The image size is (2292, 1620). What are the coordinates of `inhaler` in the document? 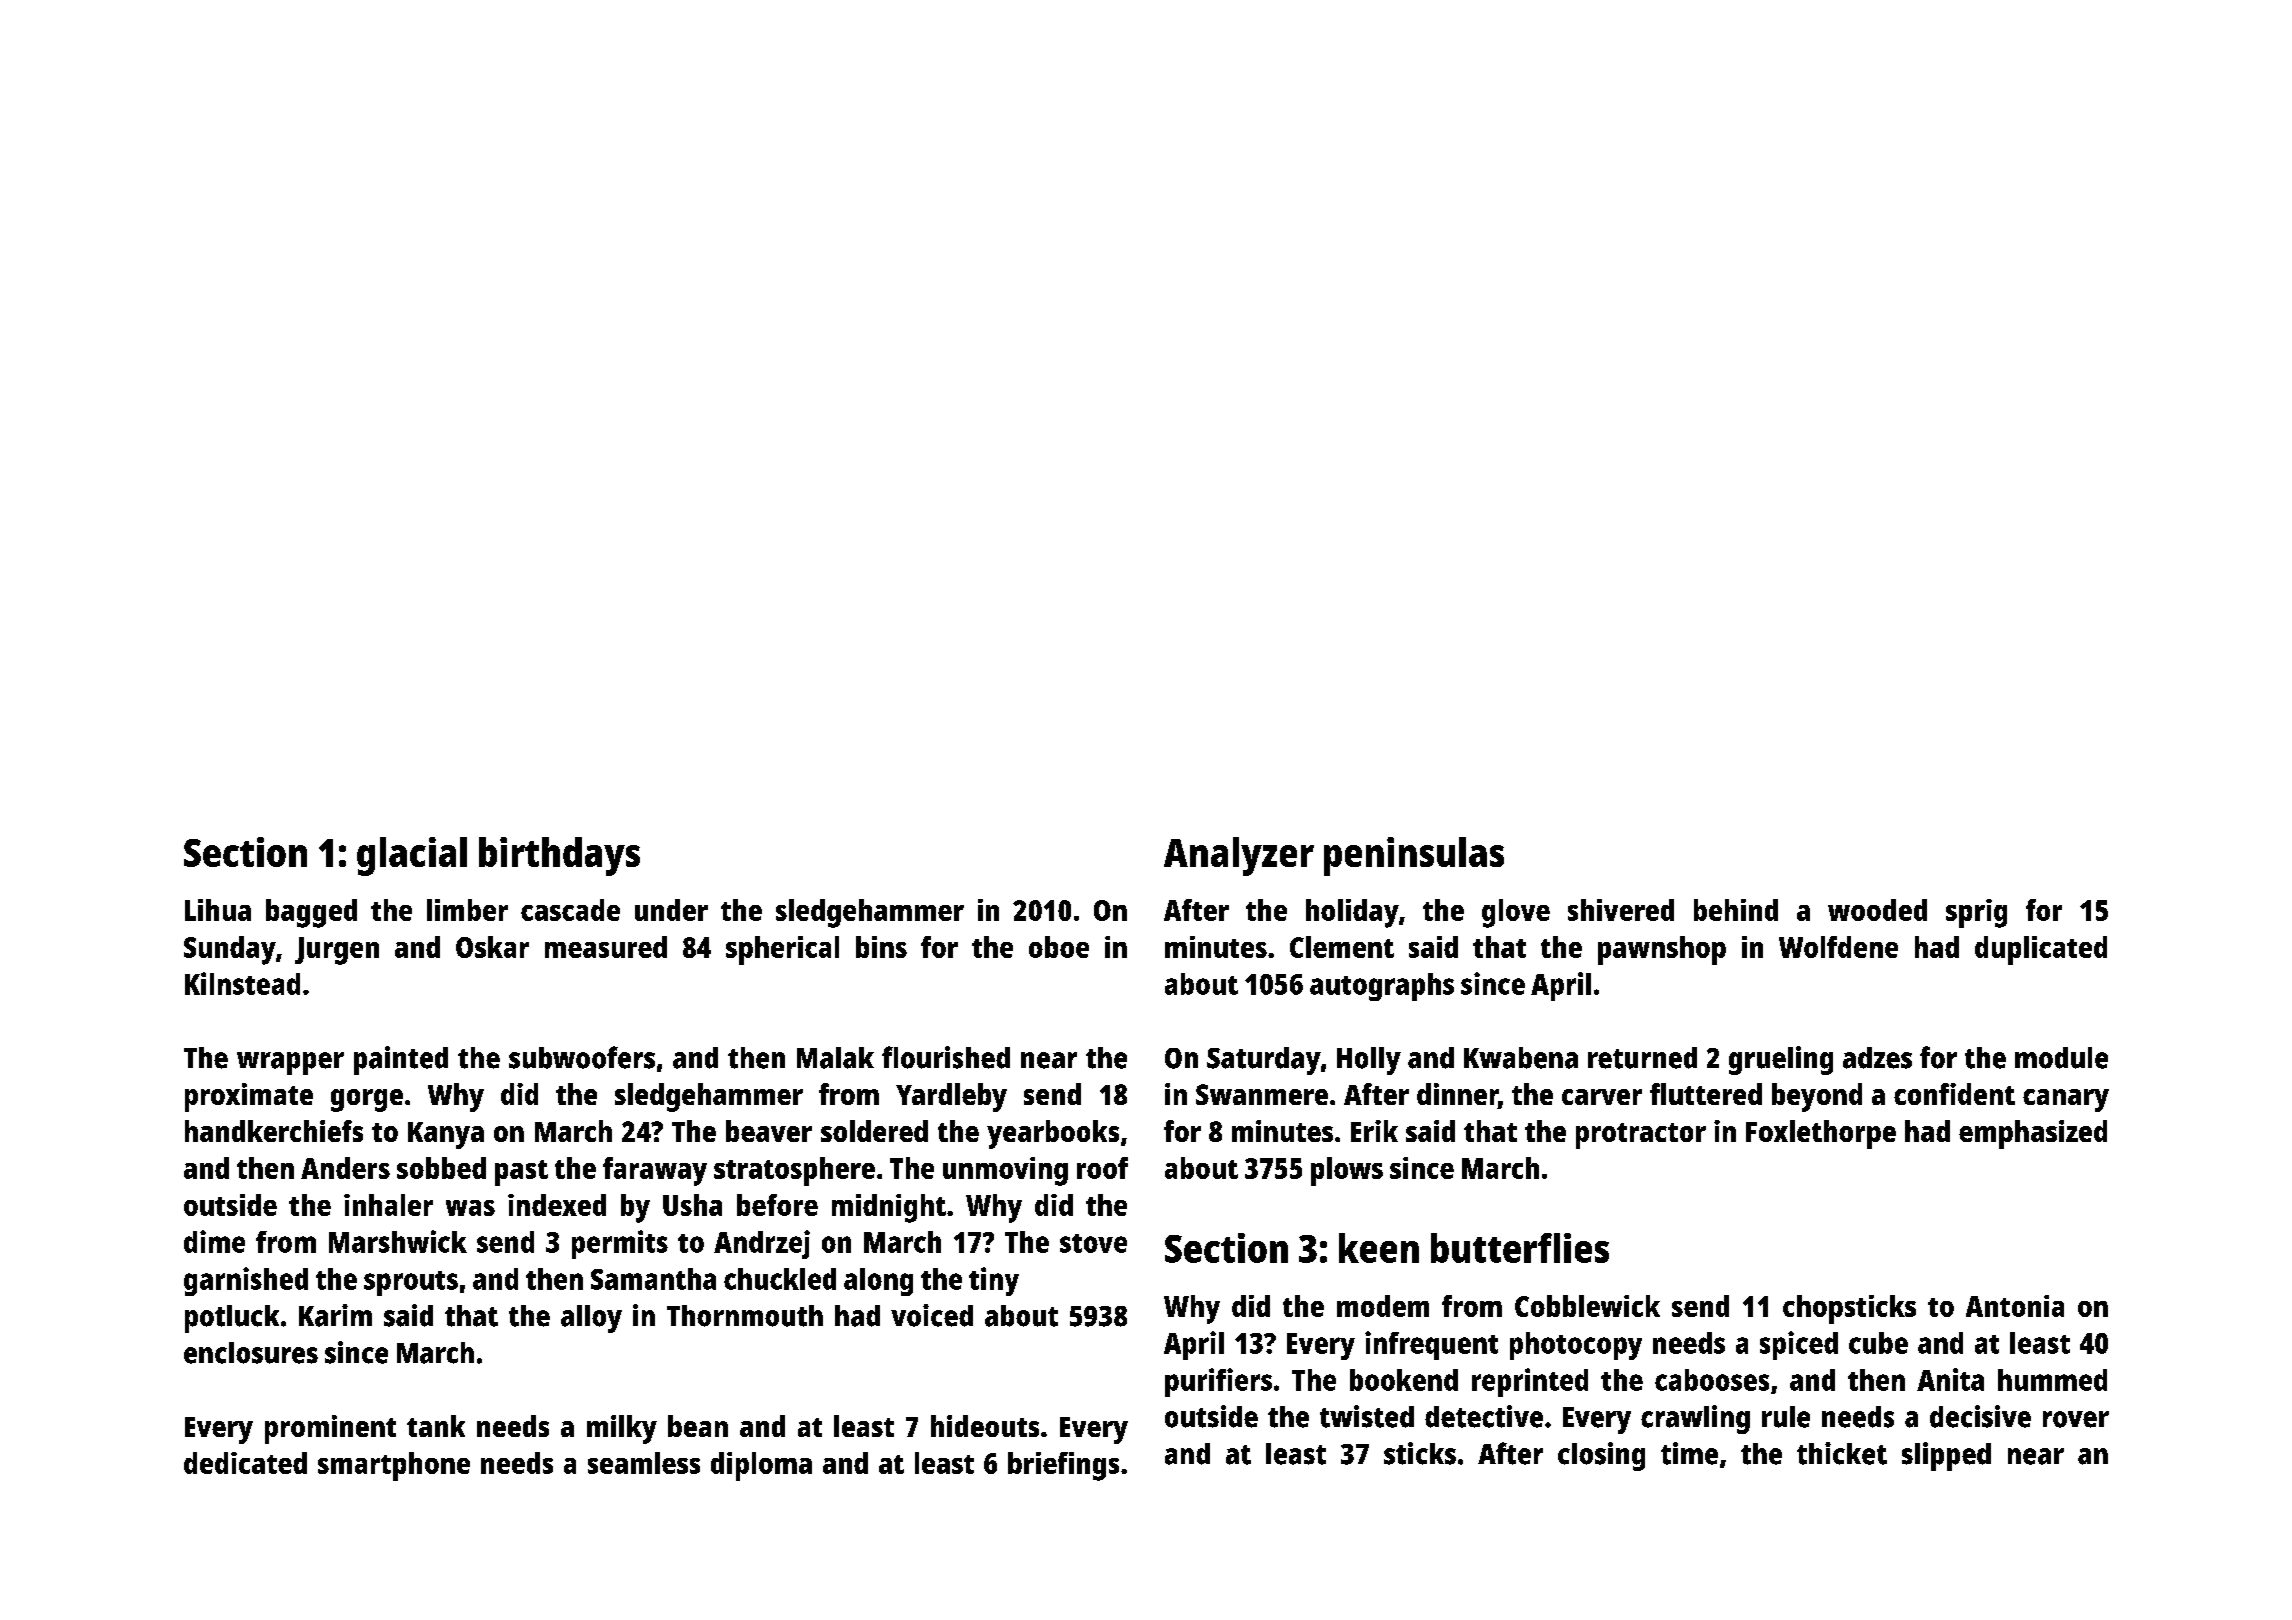 It's located at (388, 1205).
